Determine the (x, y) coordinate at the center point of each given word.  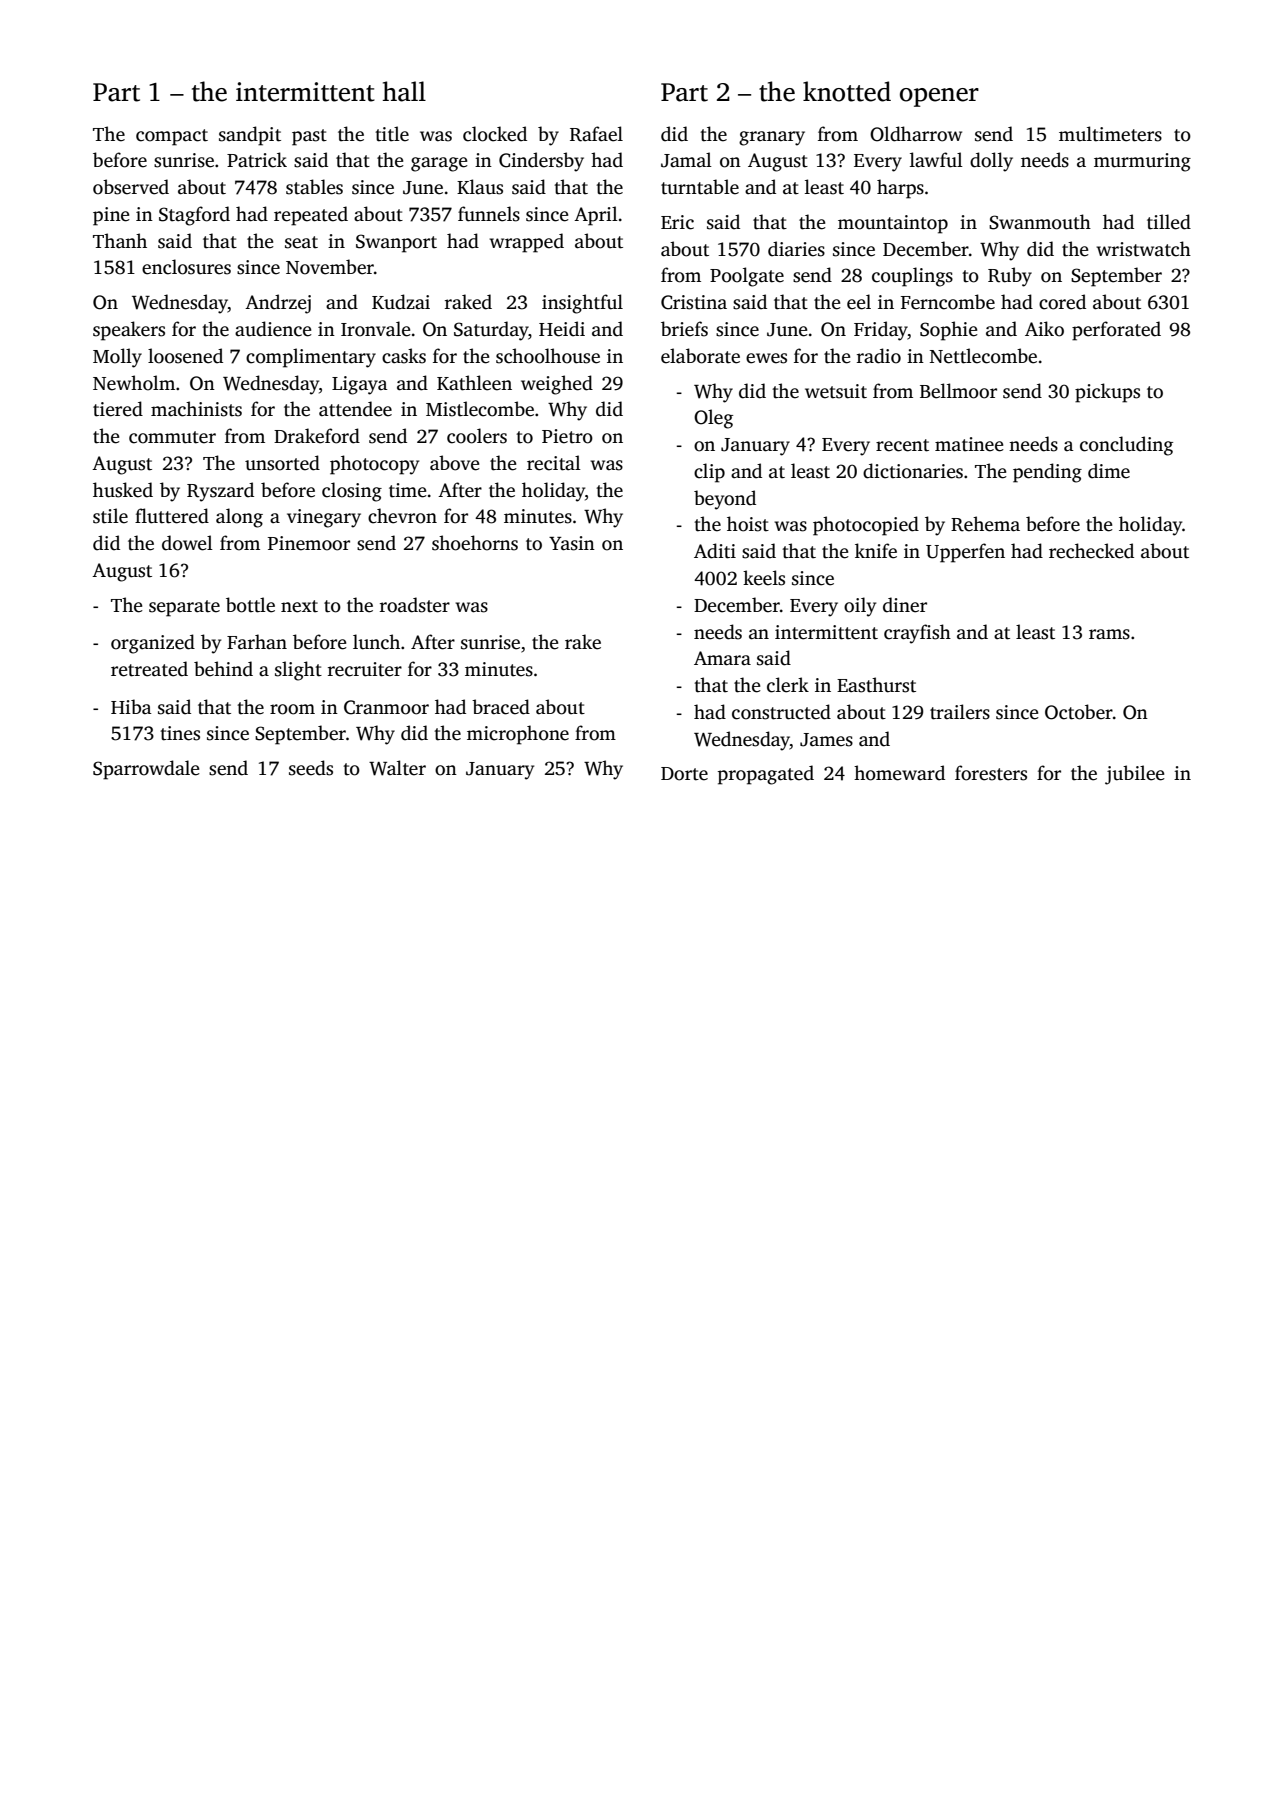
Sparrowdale (146, 770)
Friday (881, 331)
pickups (1107, 393)
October (1079, 712)
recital (554, 463)
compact (172, 137)
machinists (196, 409)
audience (273, 329)
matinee (969, 444)
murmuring (1142, 162)
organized (153, 644)
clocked (495, 134)
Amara (722, 658)
